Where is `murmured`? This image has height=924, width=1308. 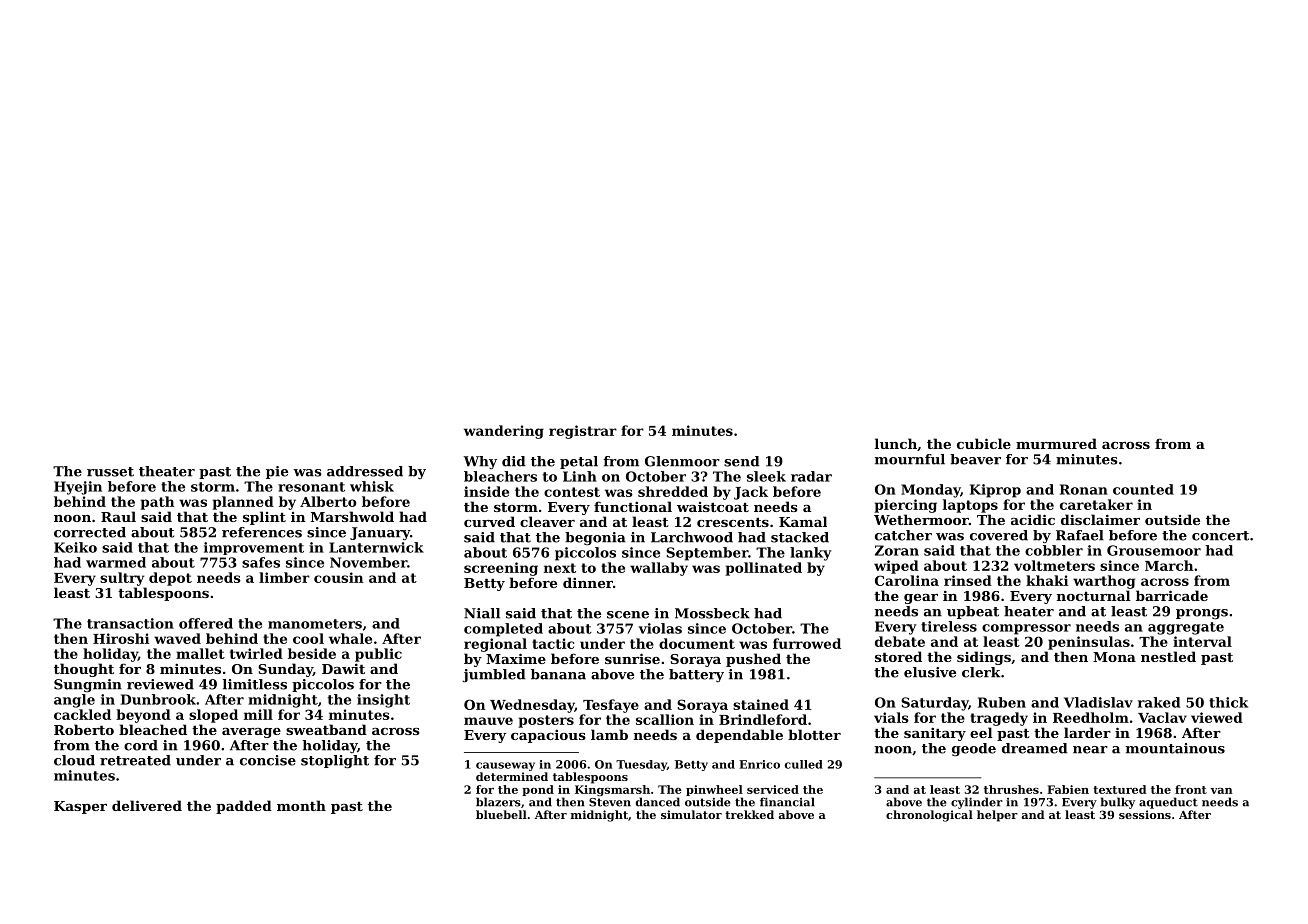 murmured is located at coordinates (1056, 443).
